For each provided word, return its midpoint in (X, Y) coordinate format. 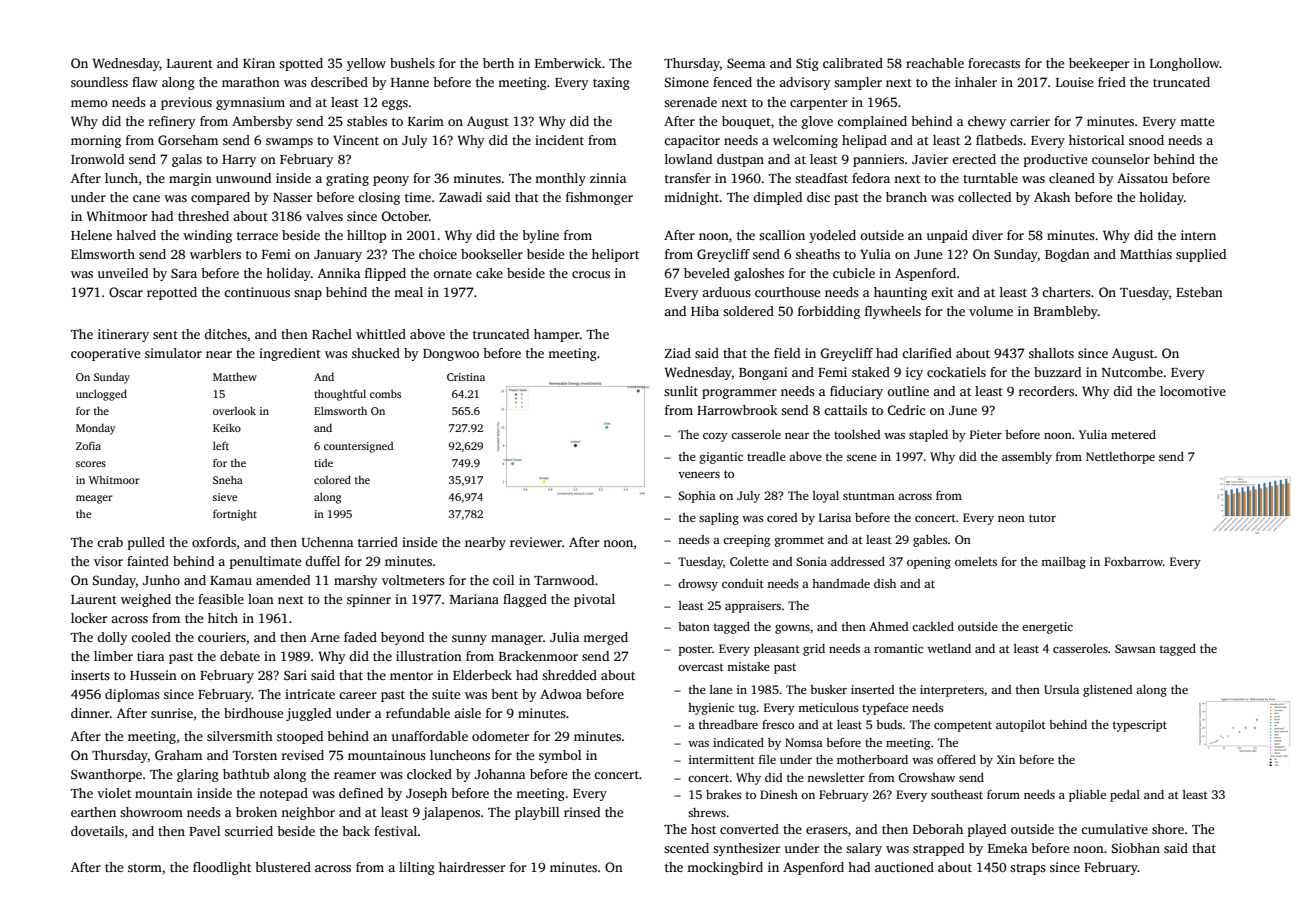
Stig (807, 64)
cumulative (1114, 829)
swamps (289, 143)
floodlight (222, 868)
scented (686, 848)
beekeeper (1099, 64)
